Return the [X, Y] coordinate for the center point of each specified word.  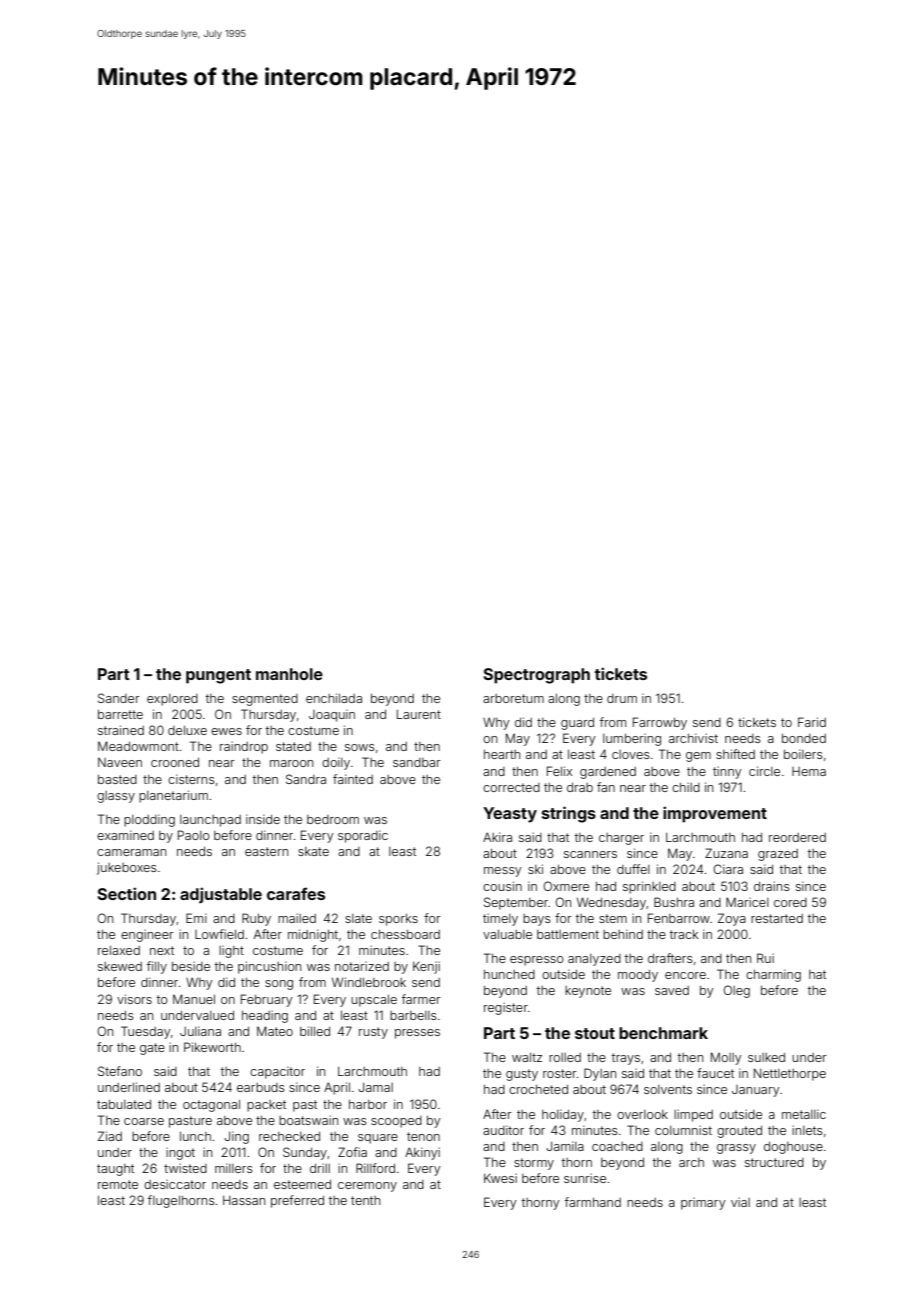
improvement [715, 814]
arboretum [513, 698]
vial [740, 1202]
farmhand [593, 1202]
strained [121, 730]
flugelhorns [181, 1201]
